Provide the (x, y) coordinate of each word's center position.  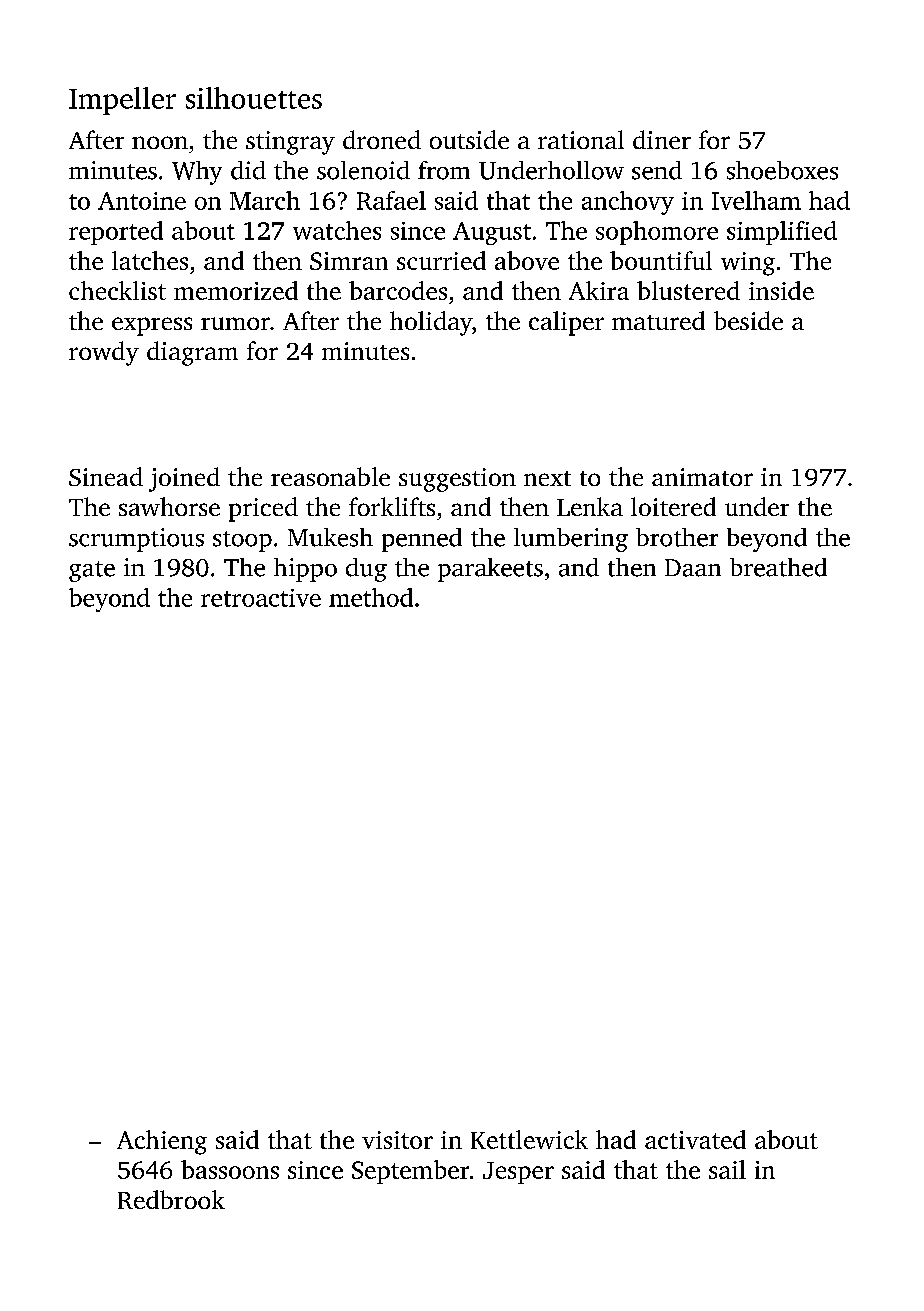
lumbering (571, 540)
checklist (117, 290)
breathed (778, 567)
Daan (693, 568)
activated (695, 1139)
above (527, 260)
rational (581, 139)
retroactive (261, 598)
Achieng (162, 1142)
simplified (782, 233)
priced (263, 509)
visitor (397, 1140)
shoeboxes (782, 170)
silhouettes (254, 98)
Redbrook (171, 1199)
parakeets (490, 570)
